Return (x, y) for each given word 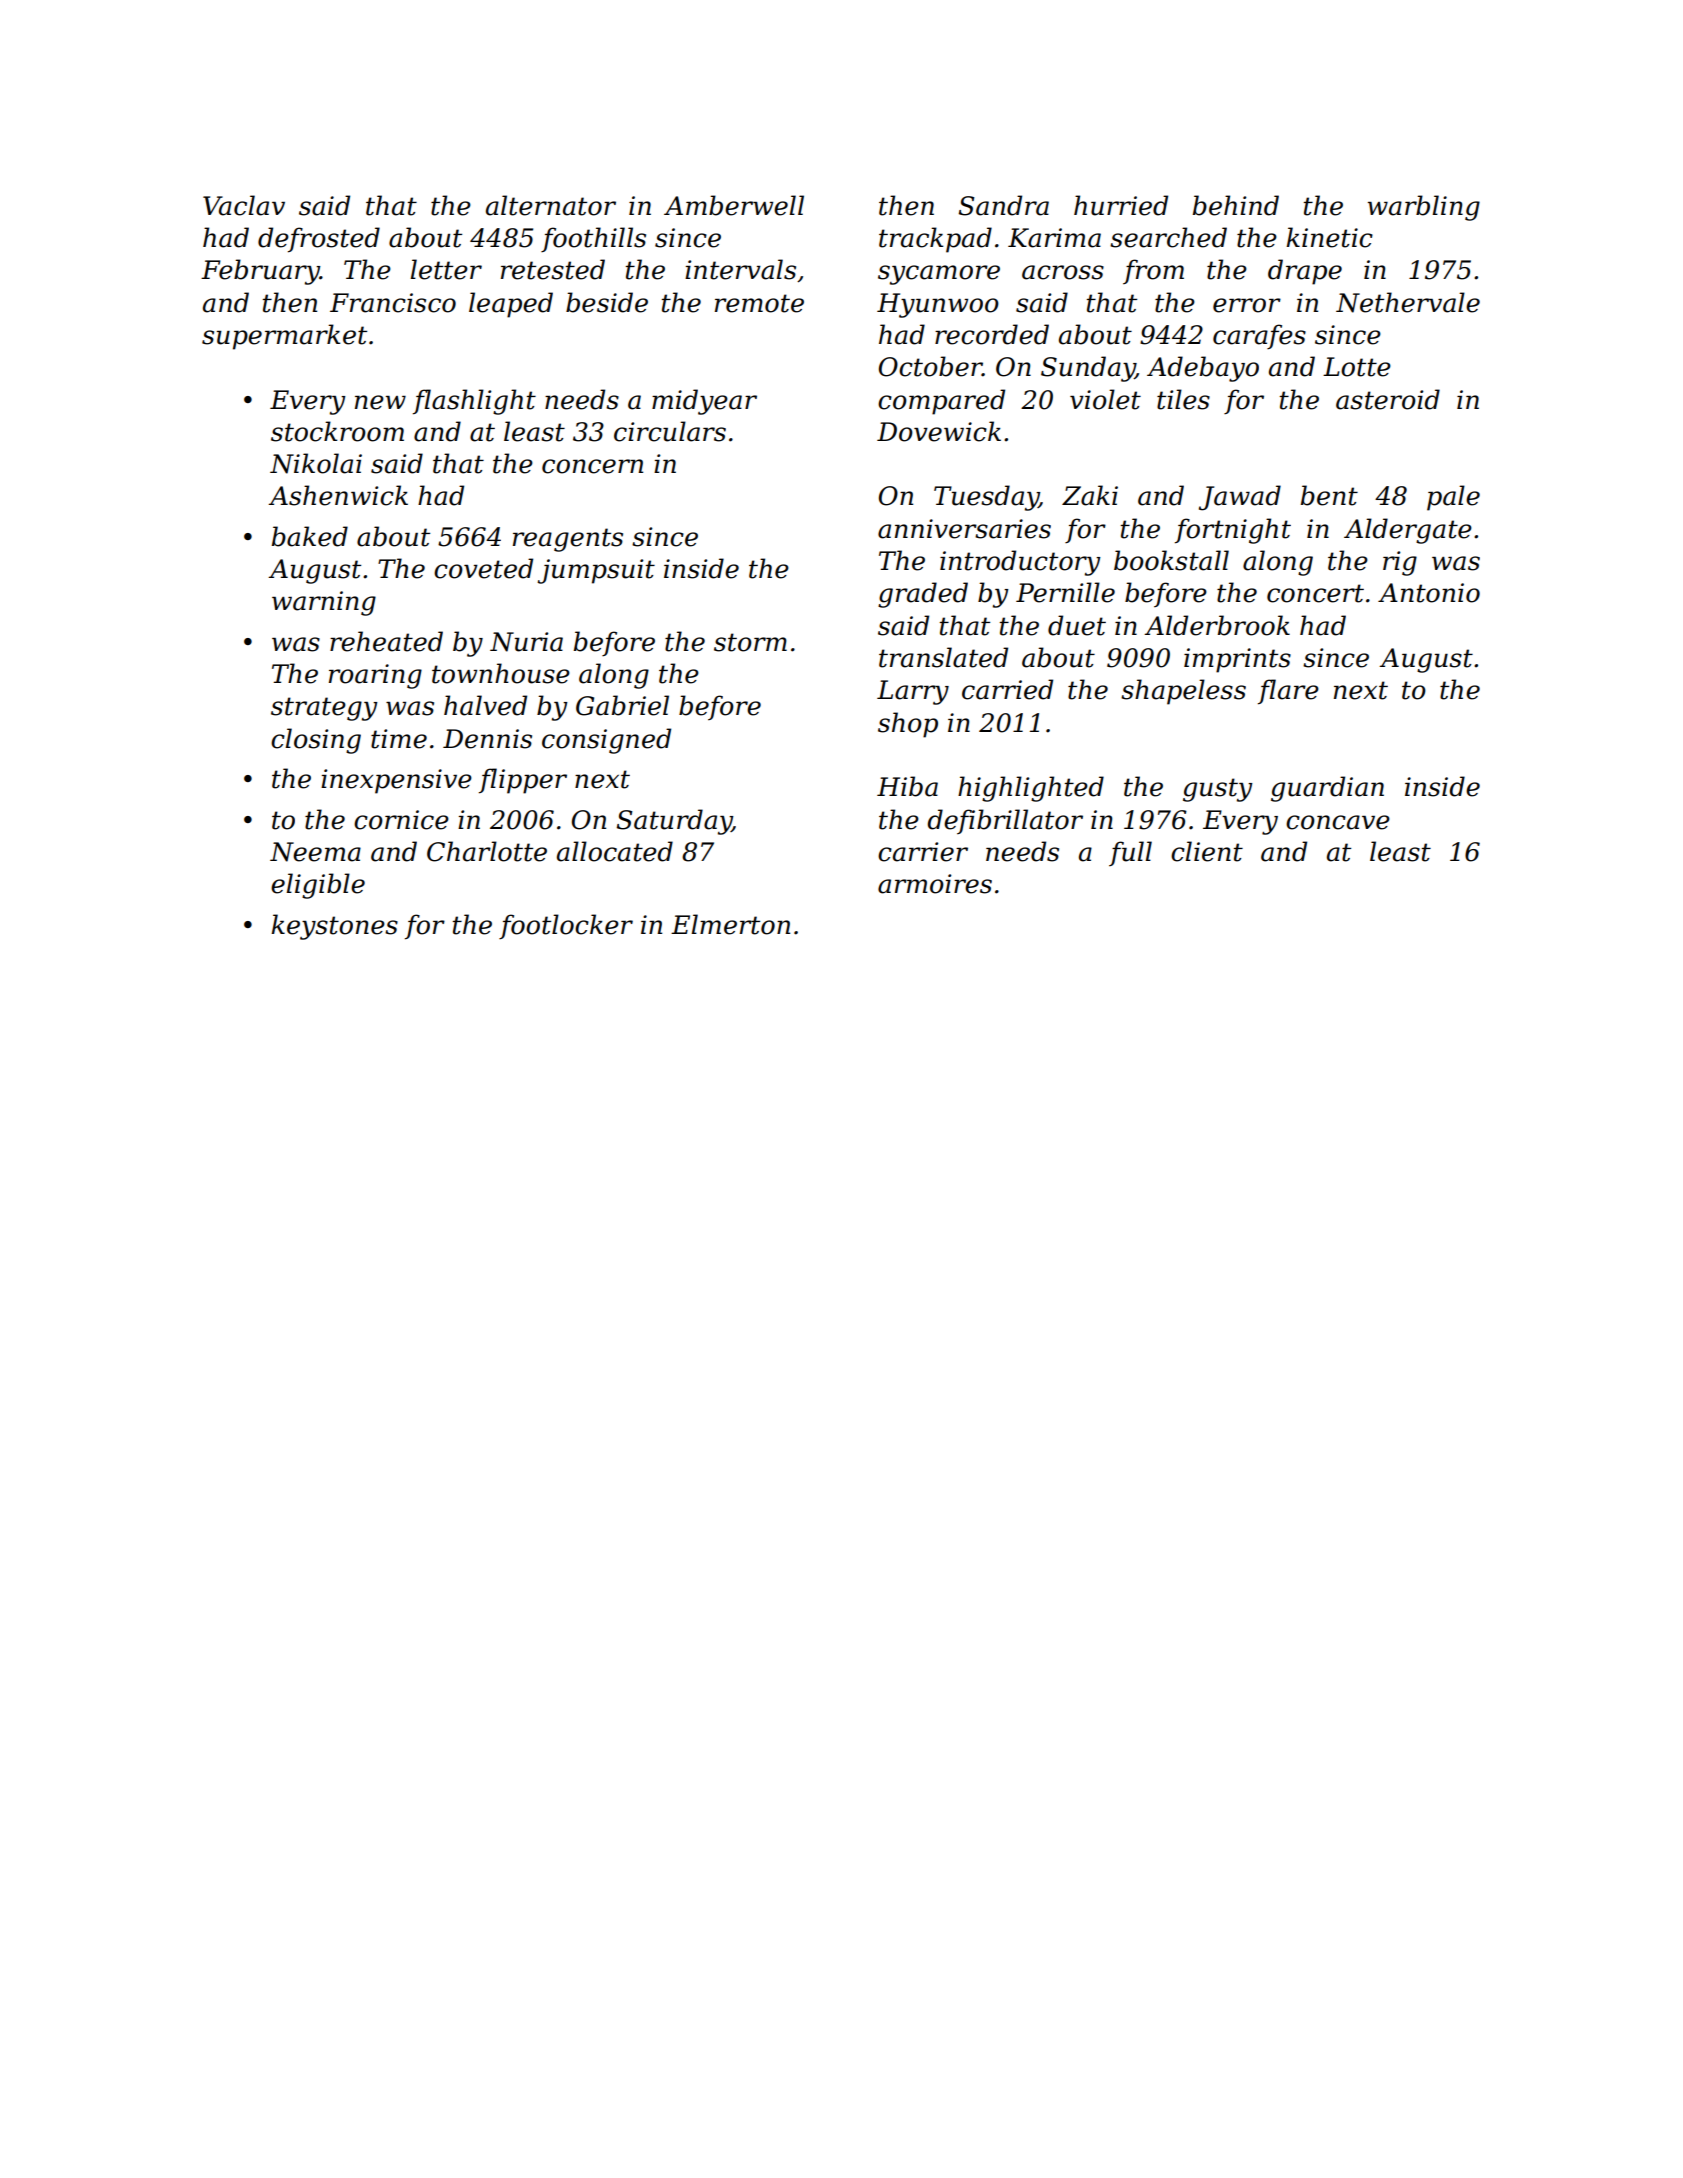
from (1153, 271)
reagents (568, 540)
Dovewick (939, 431)
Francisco (393, 303)
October (930, 366)
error (1247, 305)
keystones (334, 927)
